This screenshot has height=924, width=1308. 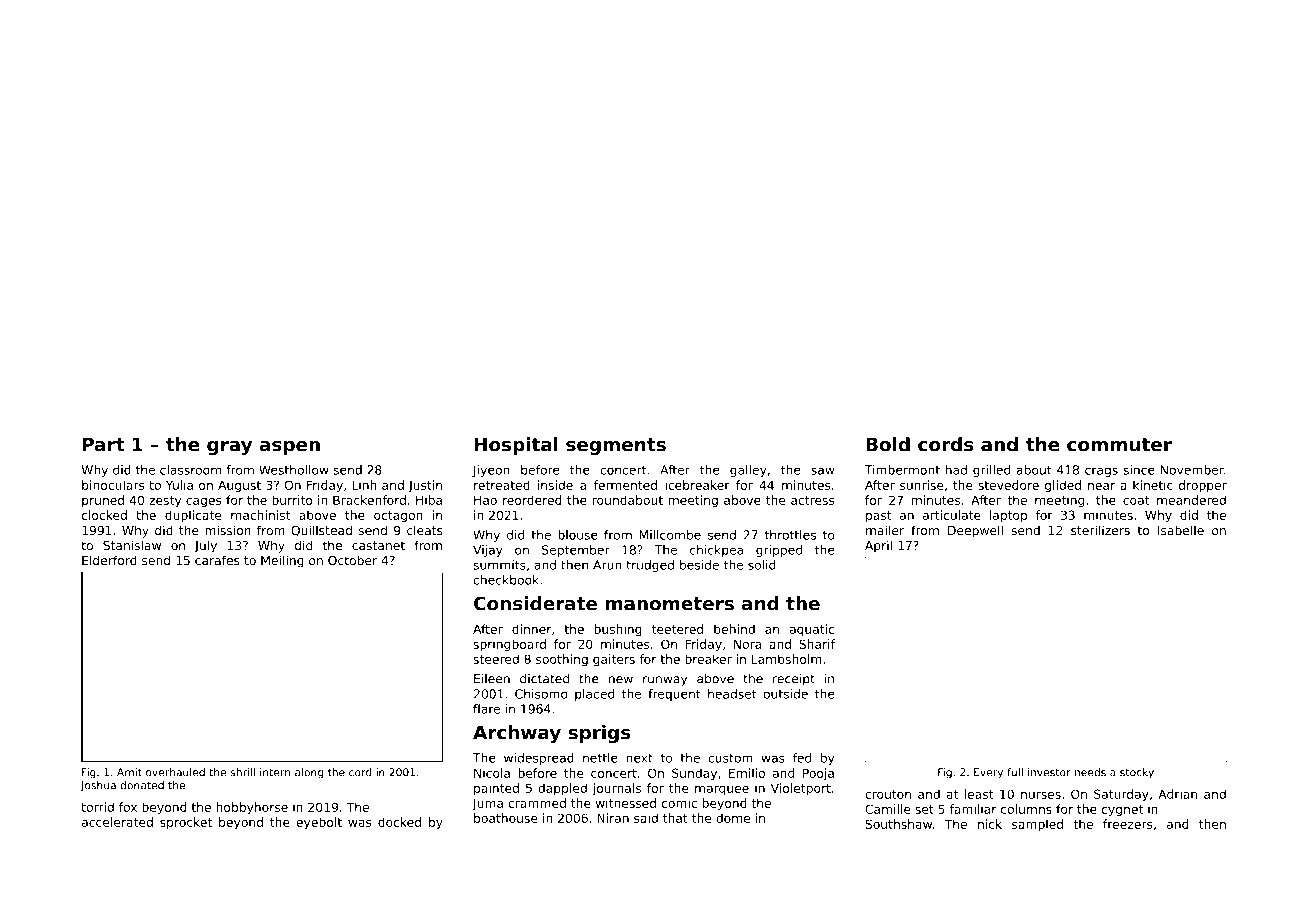 What do you see at coordinates (670, 535) in the screenshot?
I see `Millcombe` at bounding box center [670, 535].
